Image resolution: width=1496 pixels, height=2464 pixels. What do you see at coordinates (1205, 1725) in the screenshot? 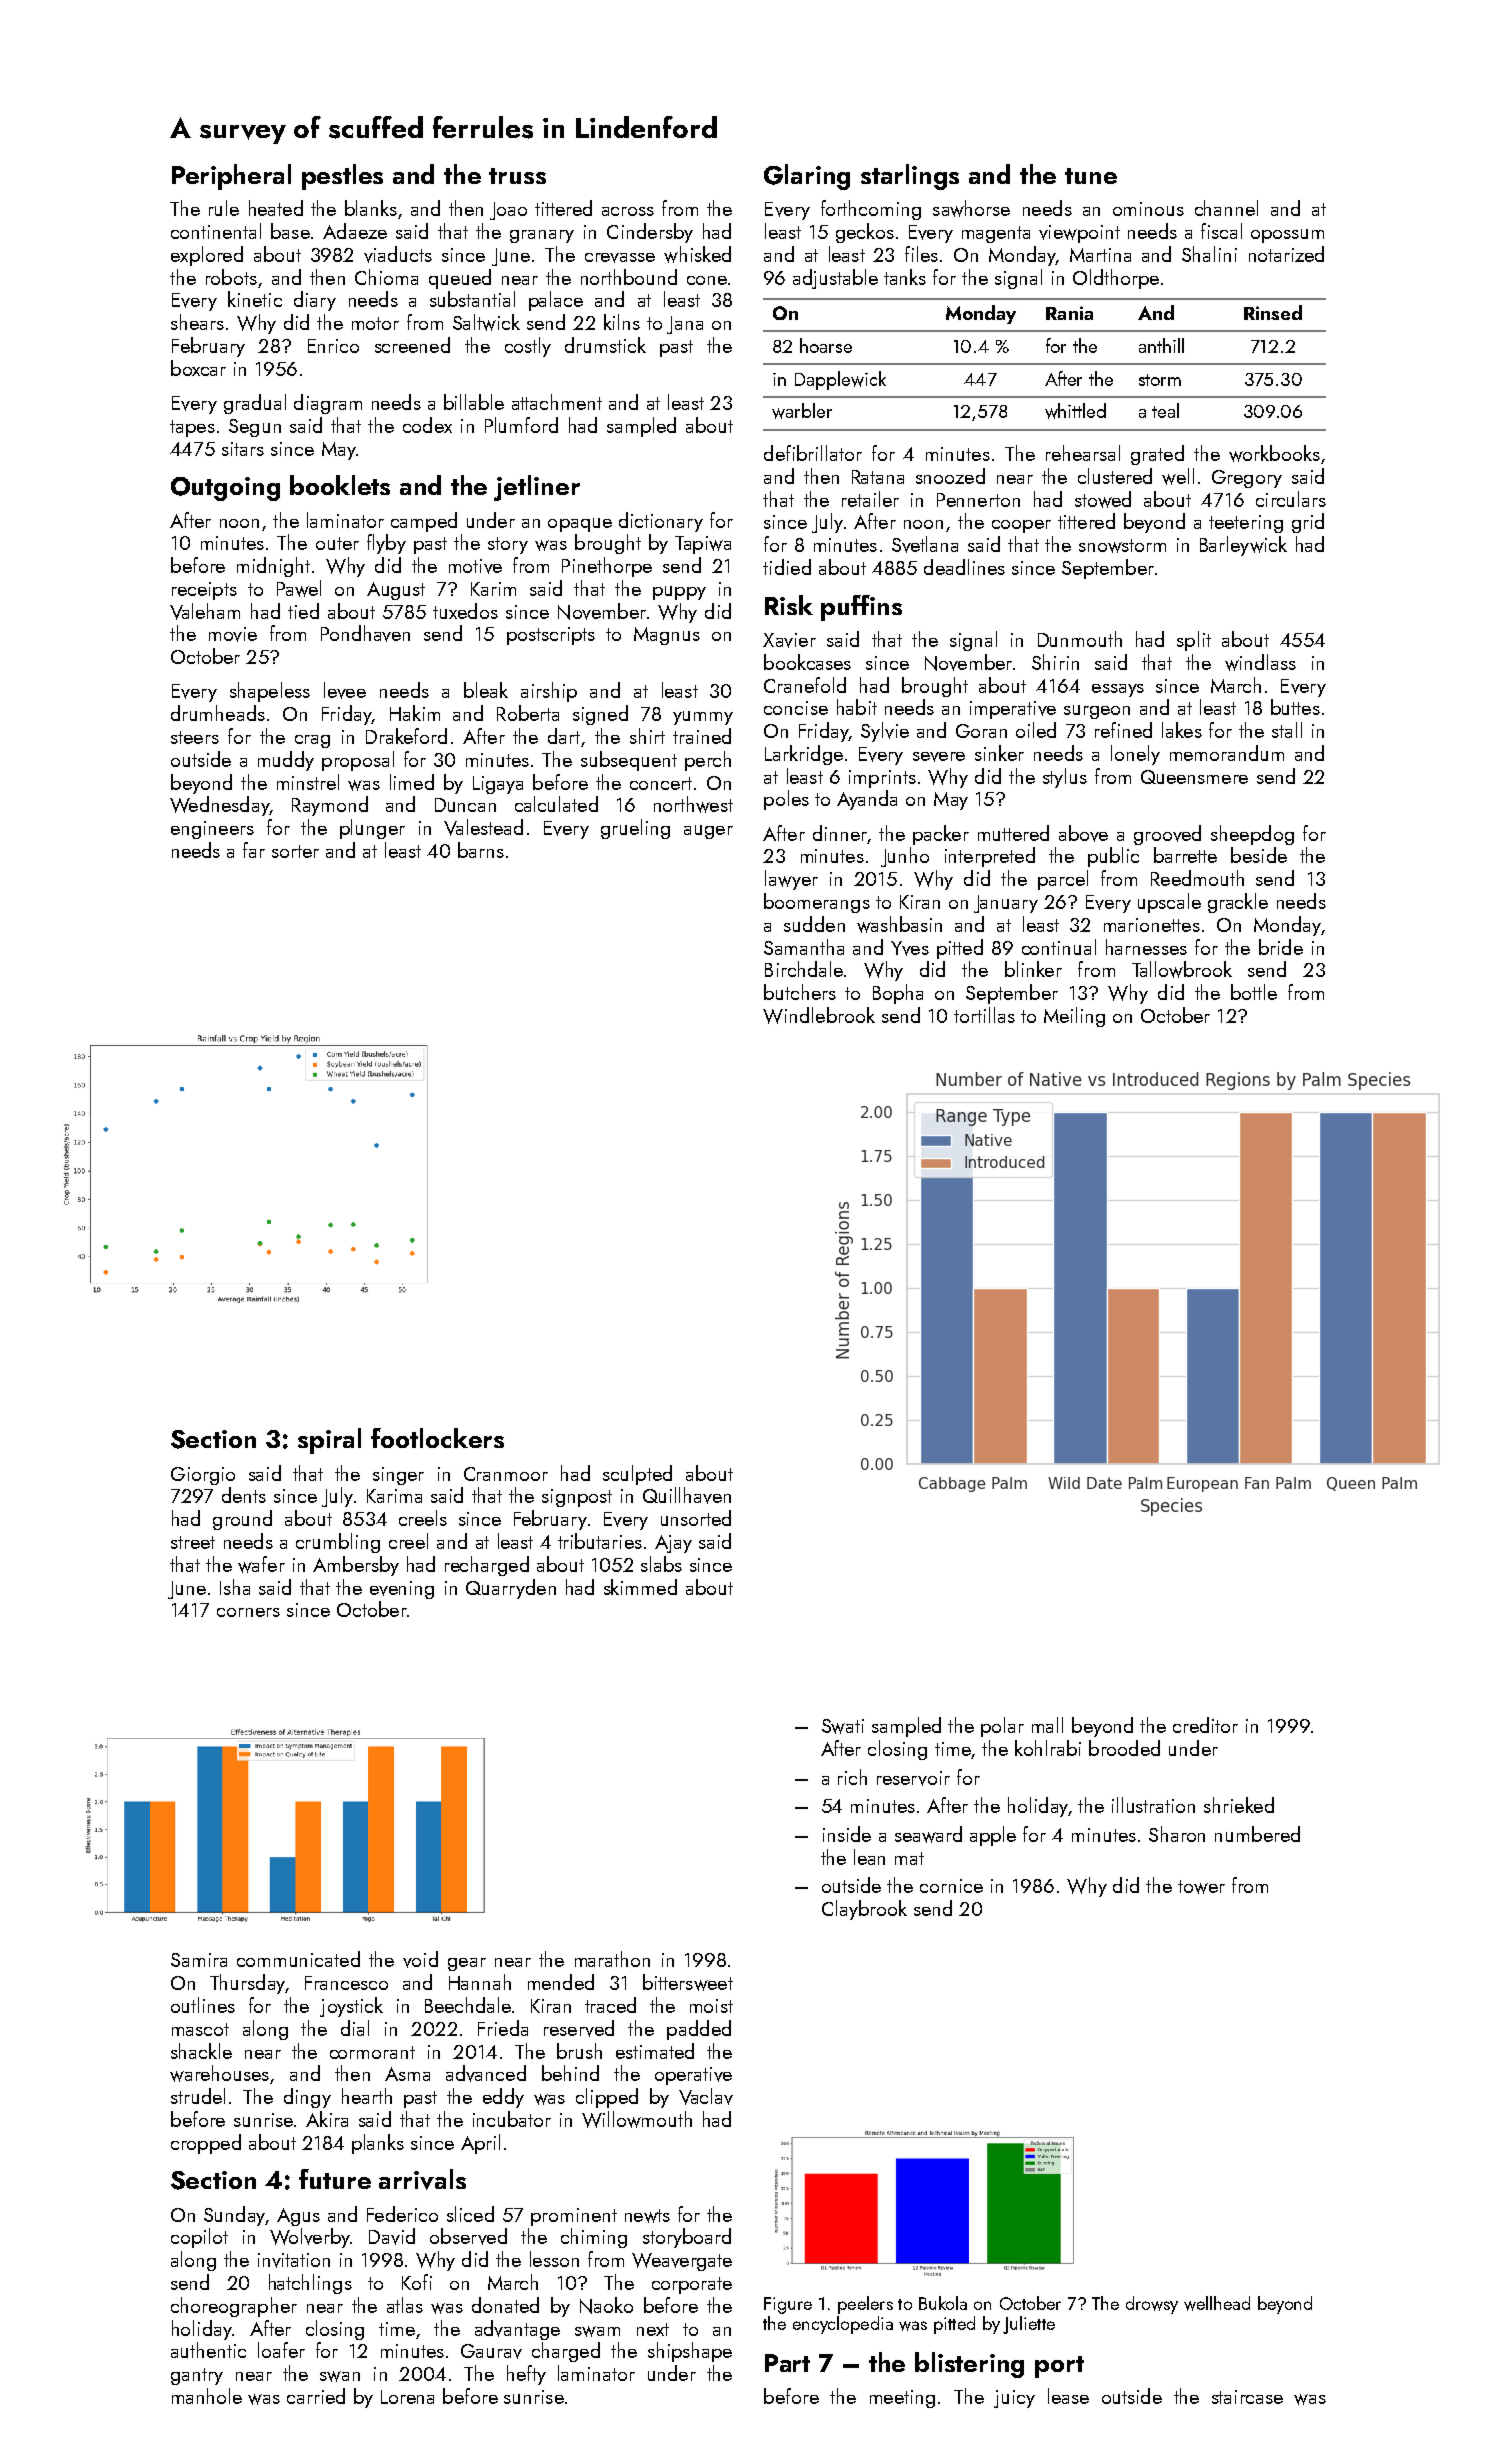
I see `creditor` at bounding box center [1205, 1725].
